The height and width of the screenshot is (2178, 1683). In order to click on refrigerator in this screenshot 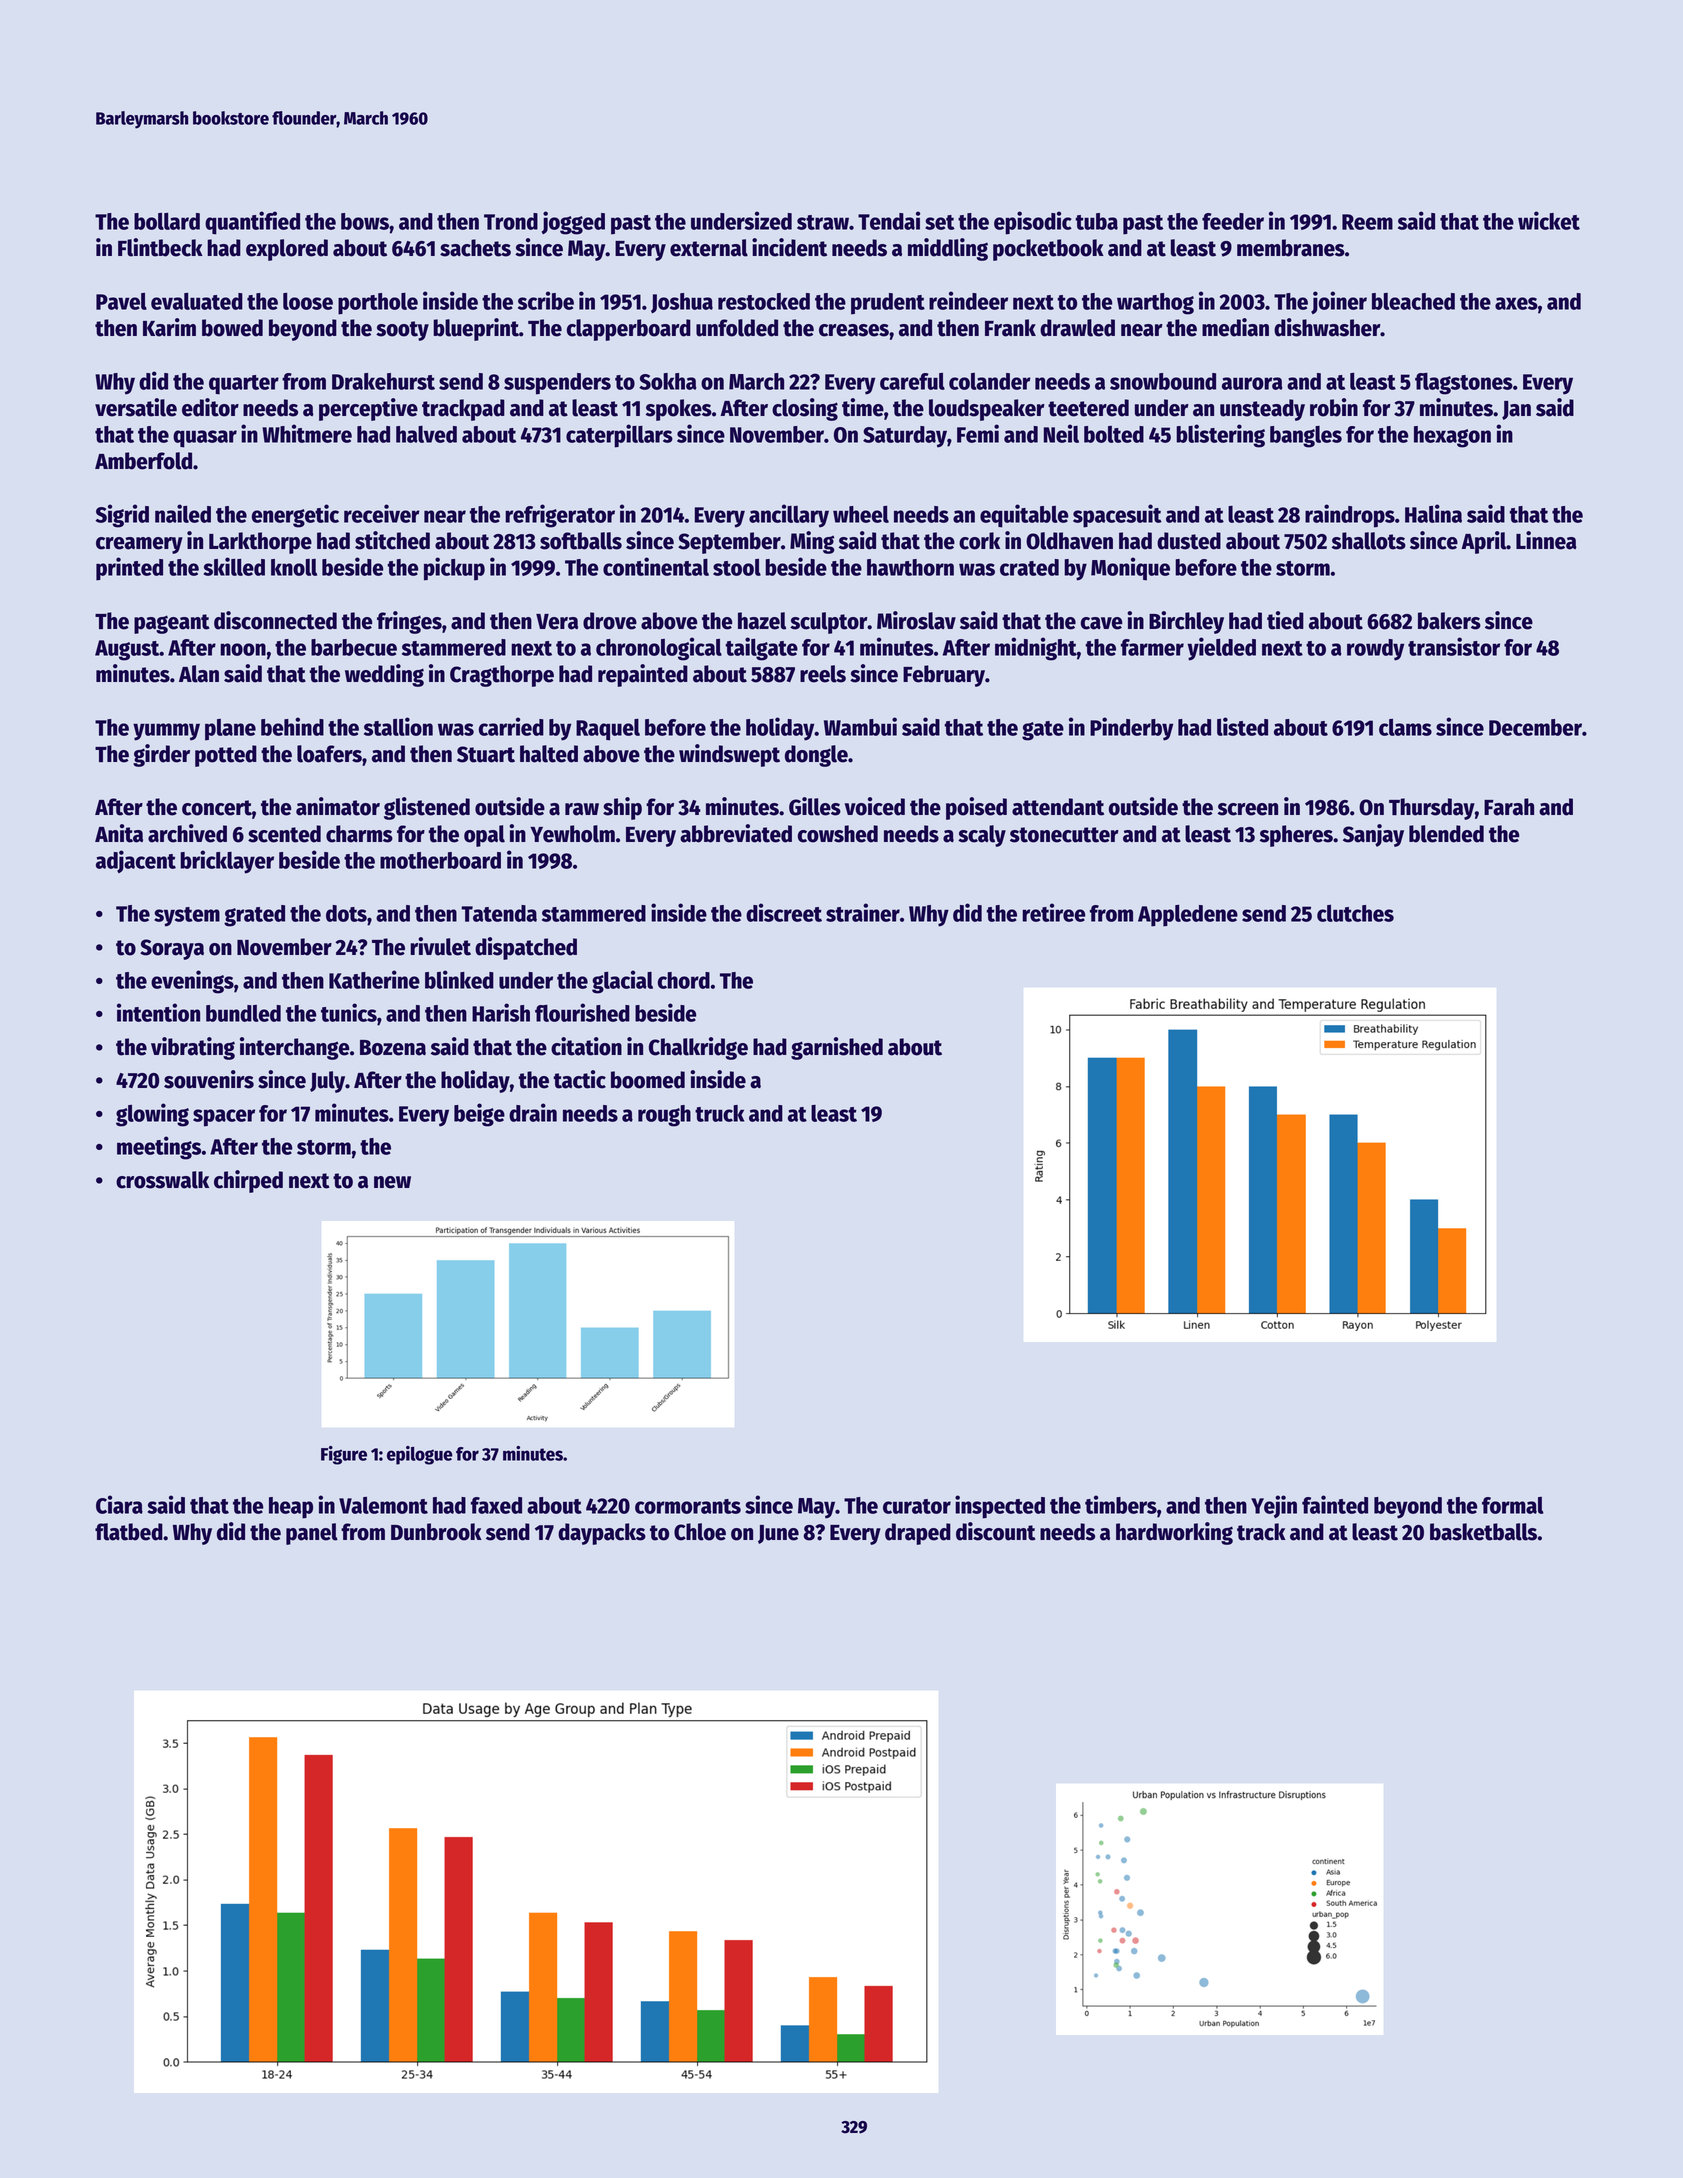, I will do `click(560, 516)`.
